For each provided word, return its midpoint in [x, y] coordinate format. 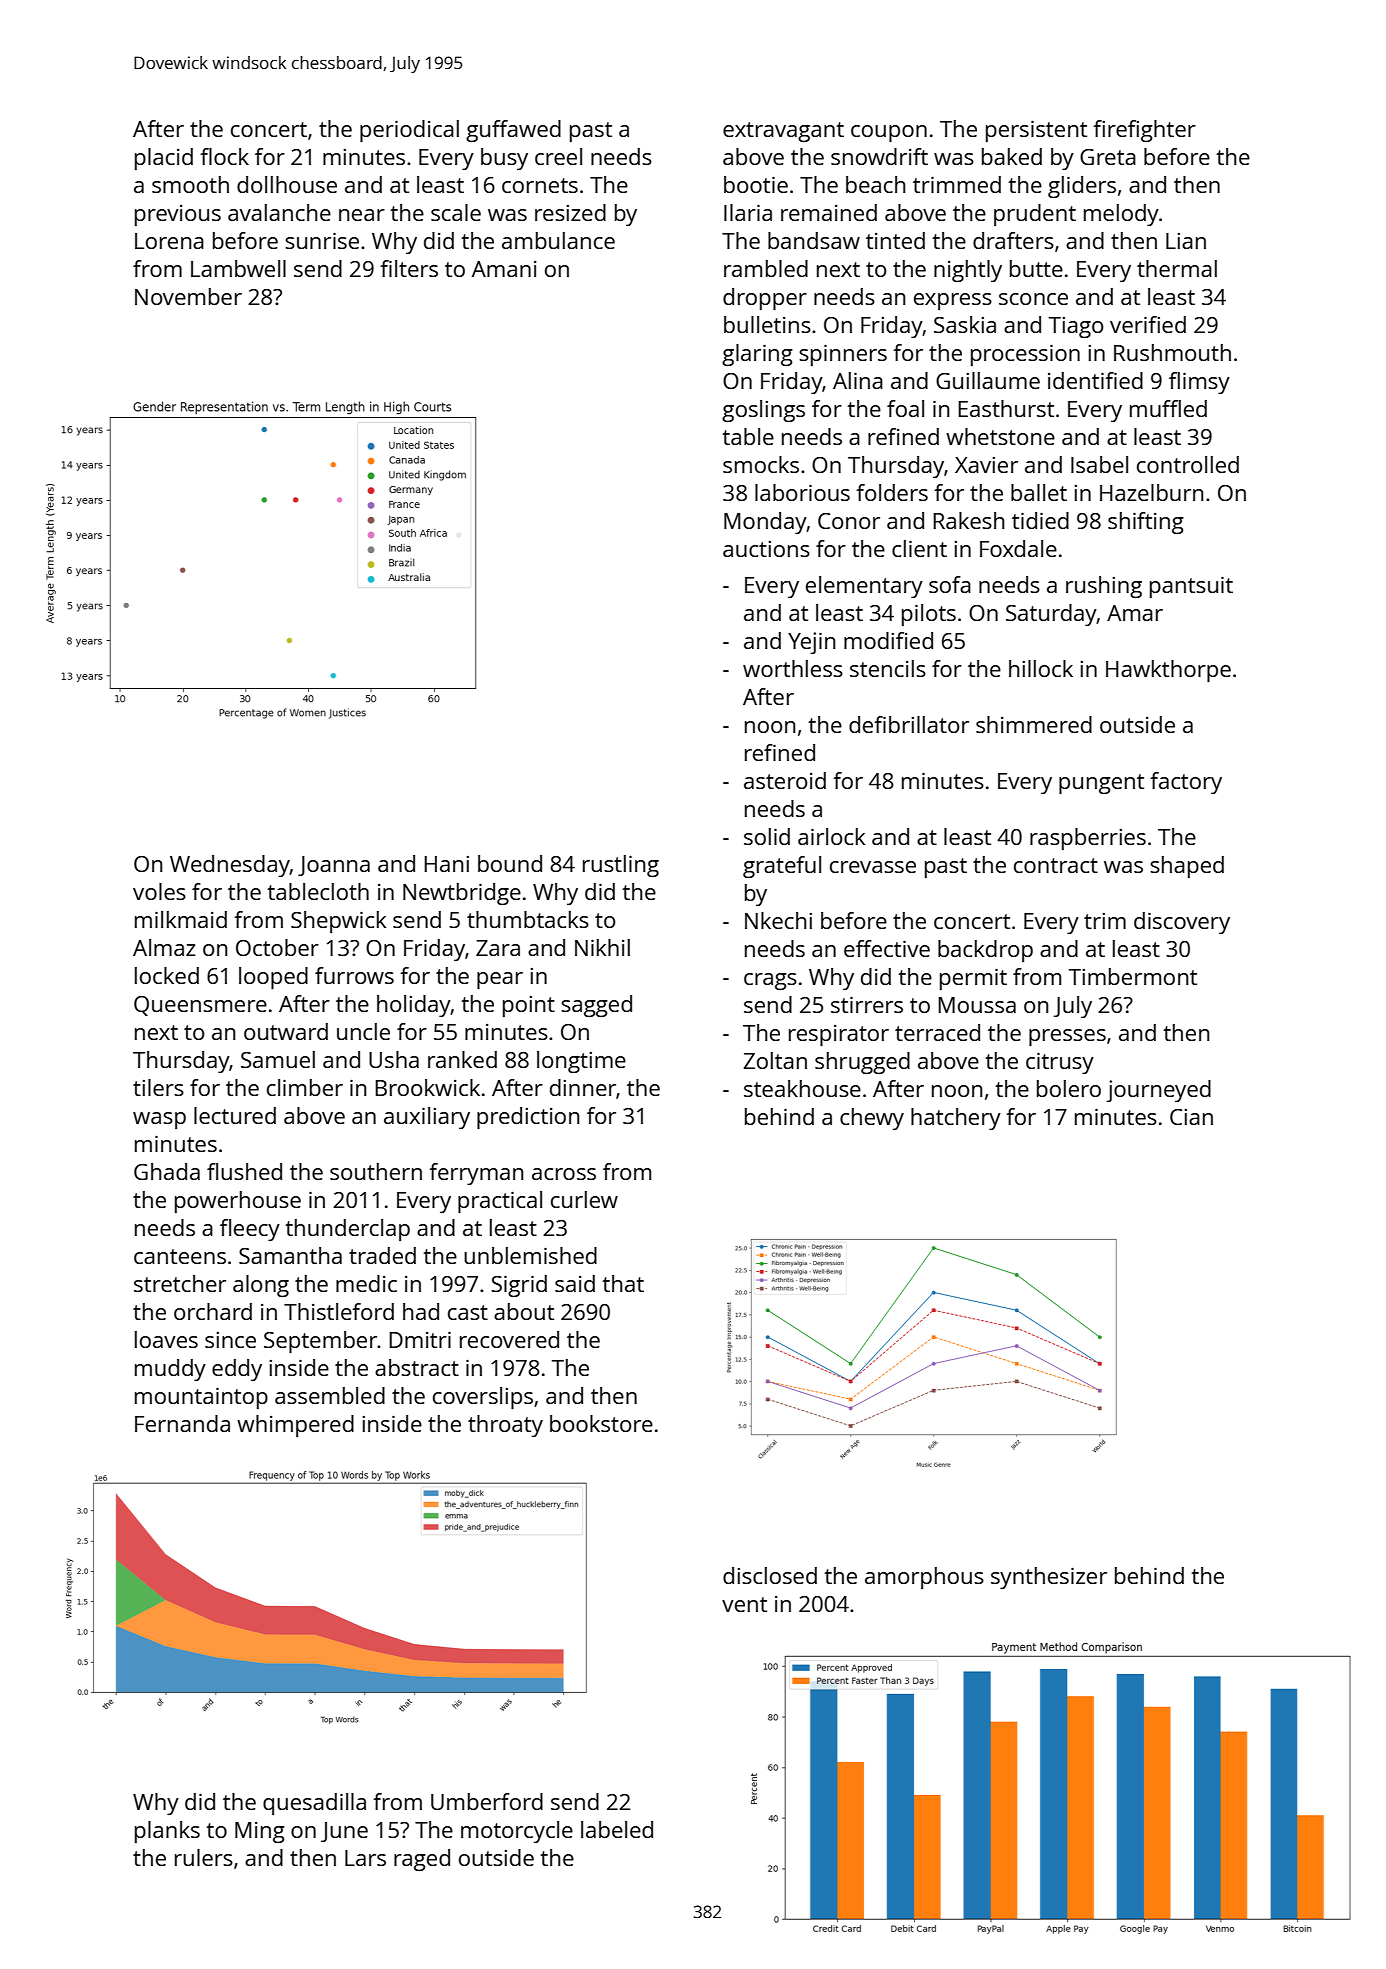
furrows [354, 975]
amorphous [924, 1578]
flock [224, 156]
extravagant [783, 132]
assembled [330, 1395]
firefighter [1144, 131]
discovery [1182, 923]
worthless [793, 668]
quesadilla [314, 1804]
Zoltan [775, 1060]
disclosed [770, 1575]
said [575, 1283]
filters [409, 268]
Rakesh [968, 520]
